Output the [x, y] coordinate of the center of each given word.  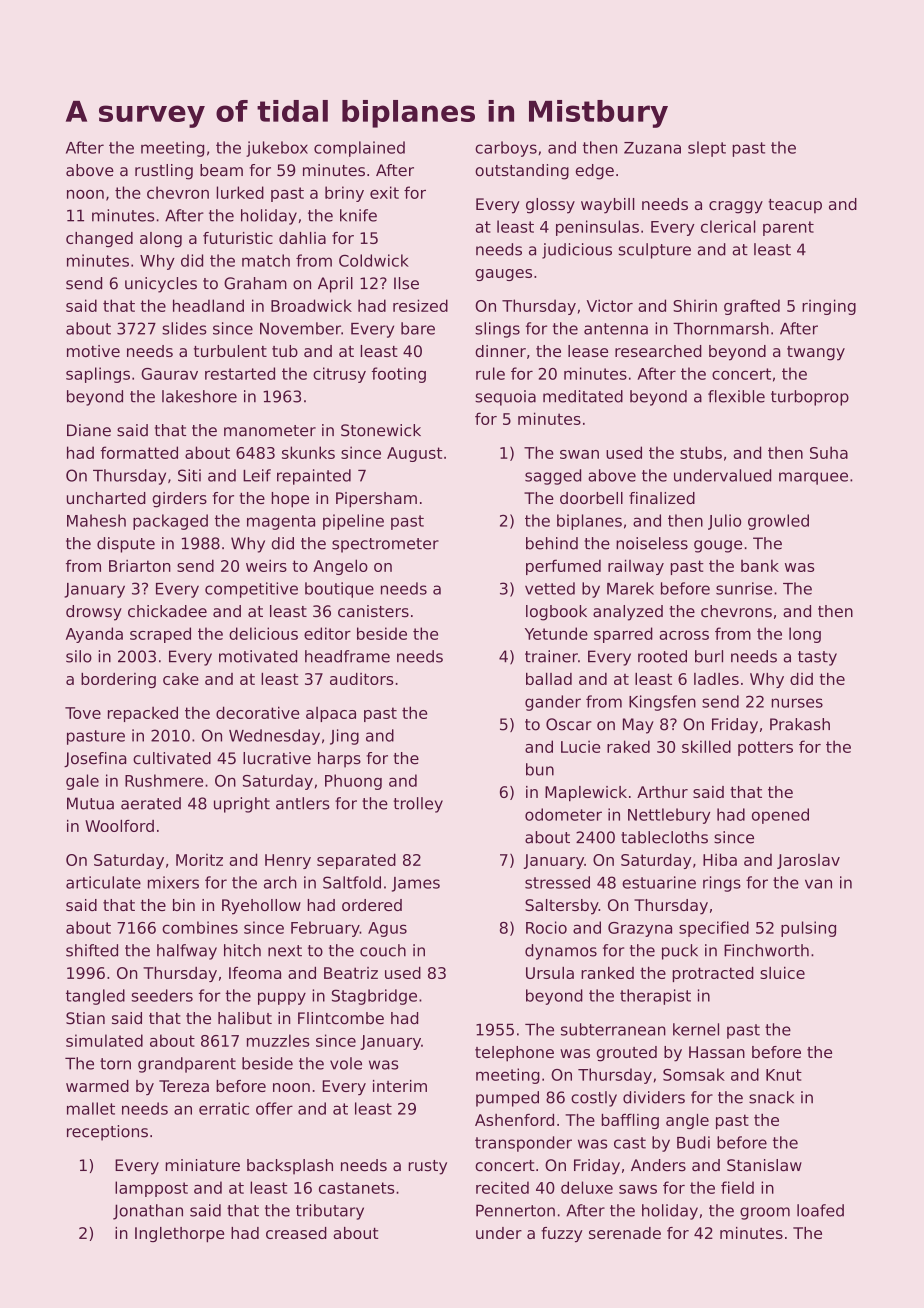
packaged [170, 522]
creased [296, 1233]
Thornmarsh [721, 328]
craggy [736, 207]
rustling [164, 172]
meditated [583, 396]
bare [418, 328]
